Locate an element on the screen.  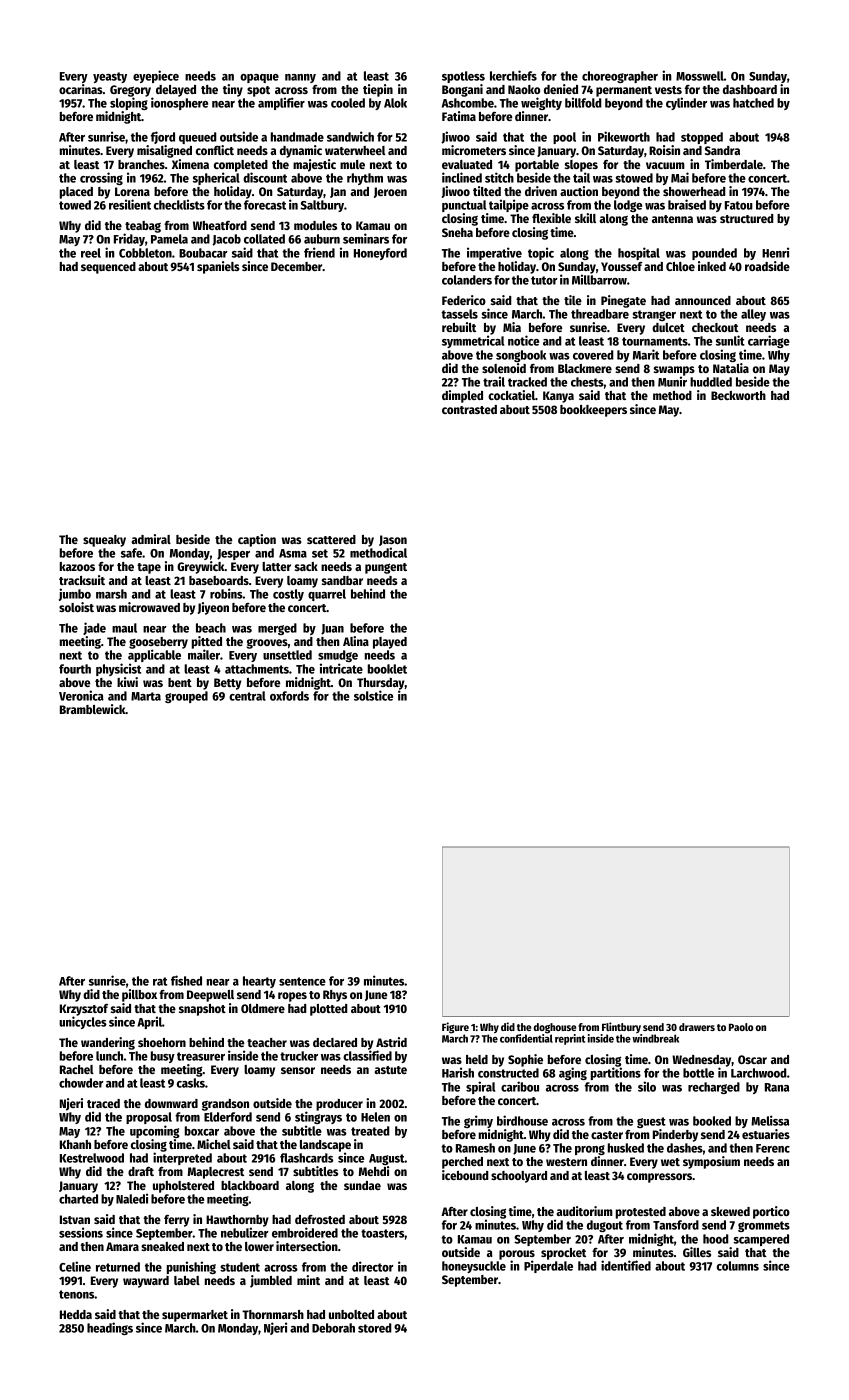
stored is located at coordinates (374, 1328).
